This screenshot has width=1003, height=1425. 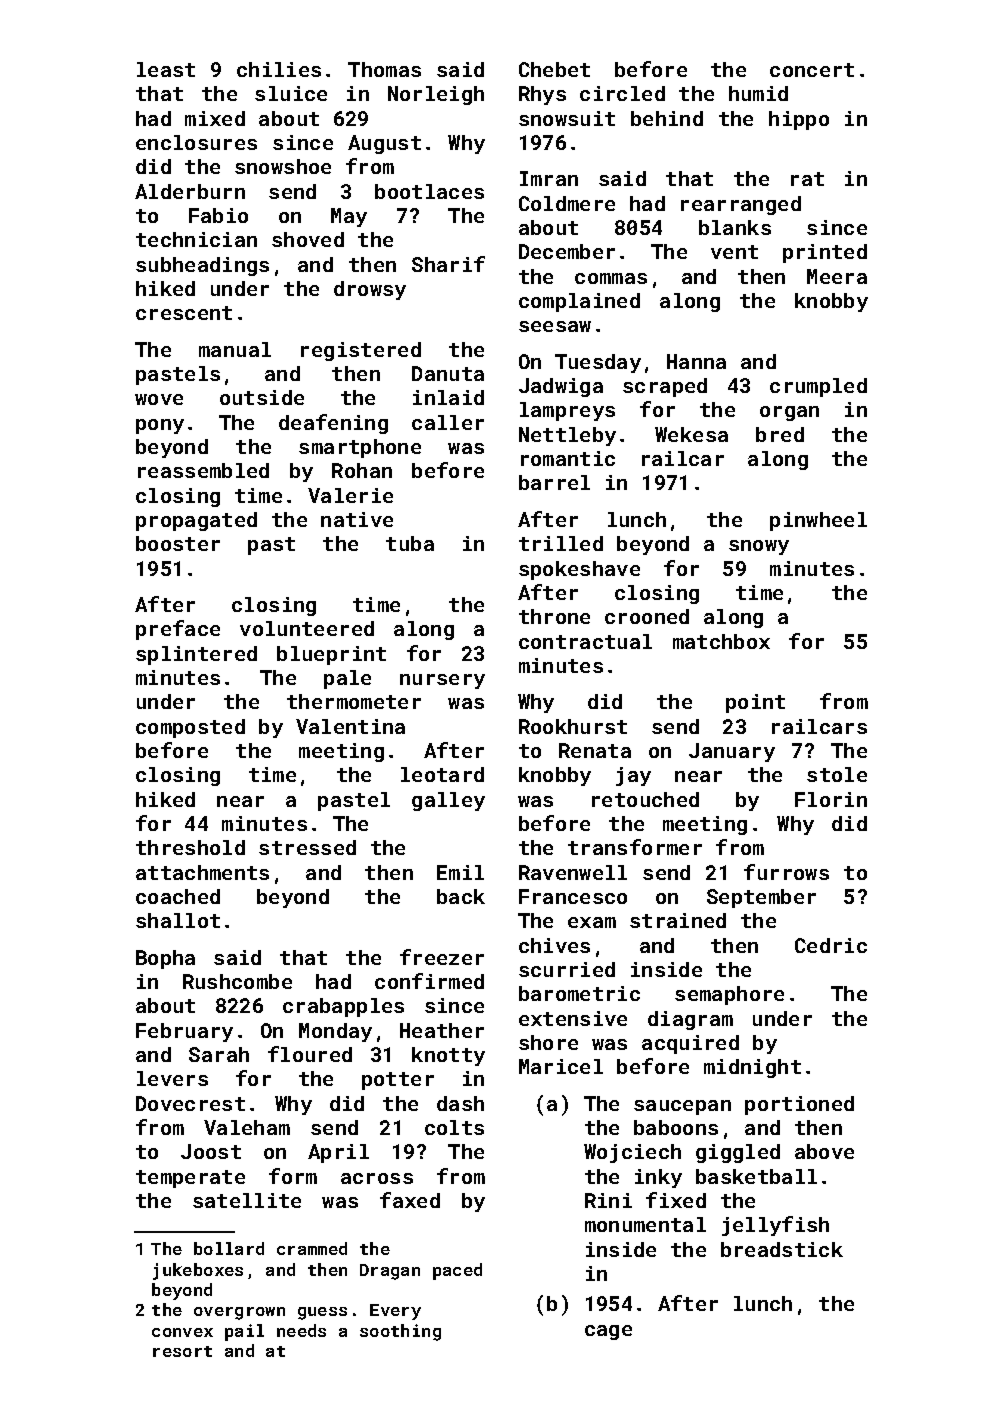 I want to click on furrows, so click(x=786, y=872).
